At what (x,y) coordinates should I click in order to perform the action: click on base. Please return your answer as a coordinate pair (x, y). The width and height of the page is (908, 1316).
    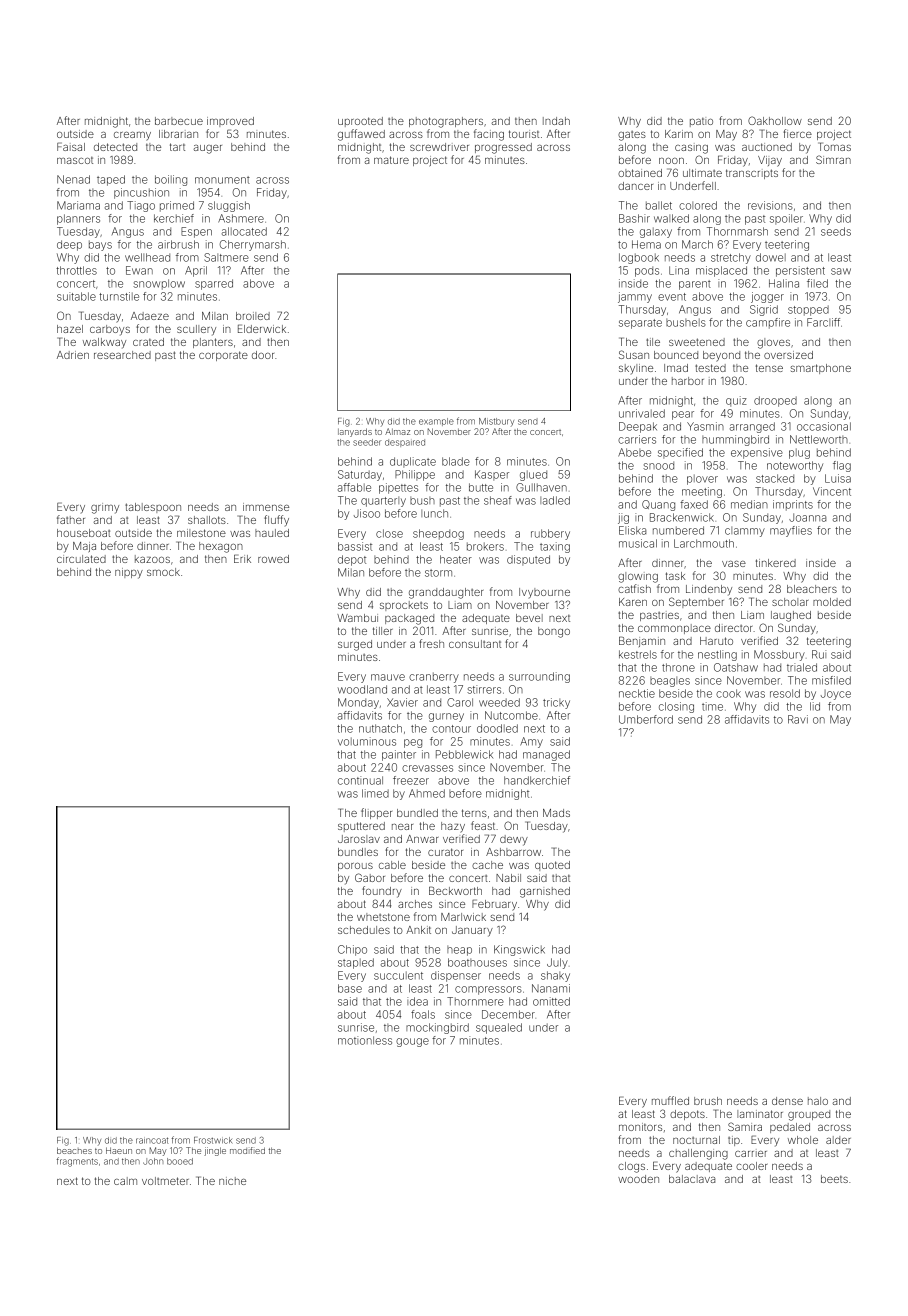
    Looking at the image, I should click on (350, 988).
